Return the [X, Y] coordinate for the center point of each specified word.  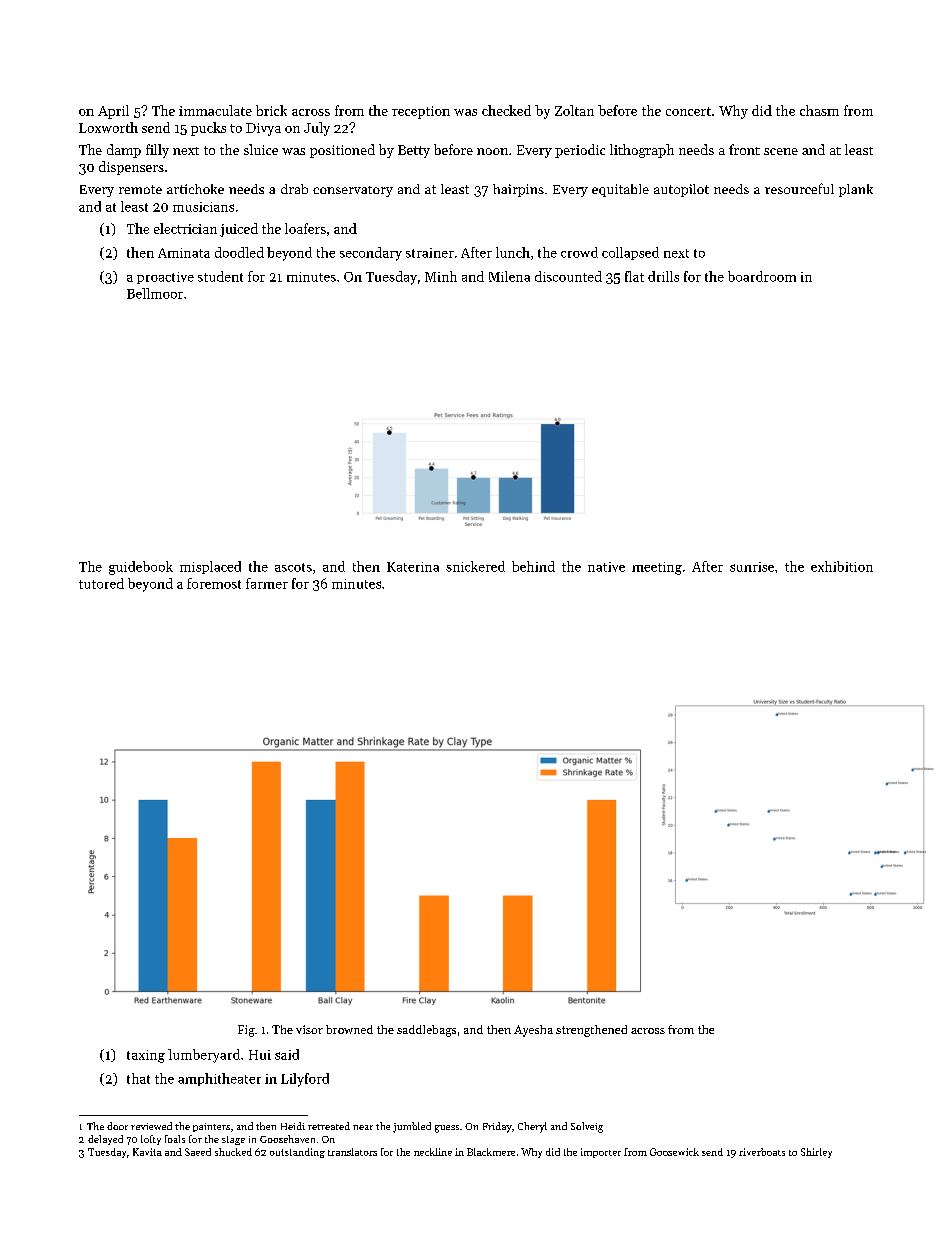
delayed [105, 1140]
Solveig [587, 1127]
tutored [101, 583]
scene [781, 151]
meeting [657, 568]
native [606, 567]
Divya [263, 129]
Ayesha [533, 1031]
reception [421, 112]
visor [309, 1029]
